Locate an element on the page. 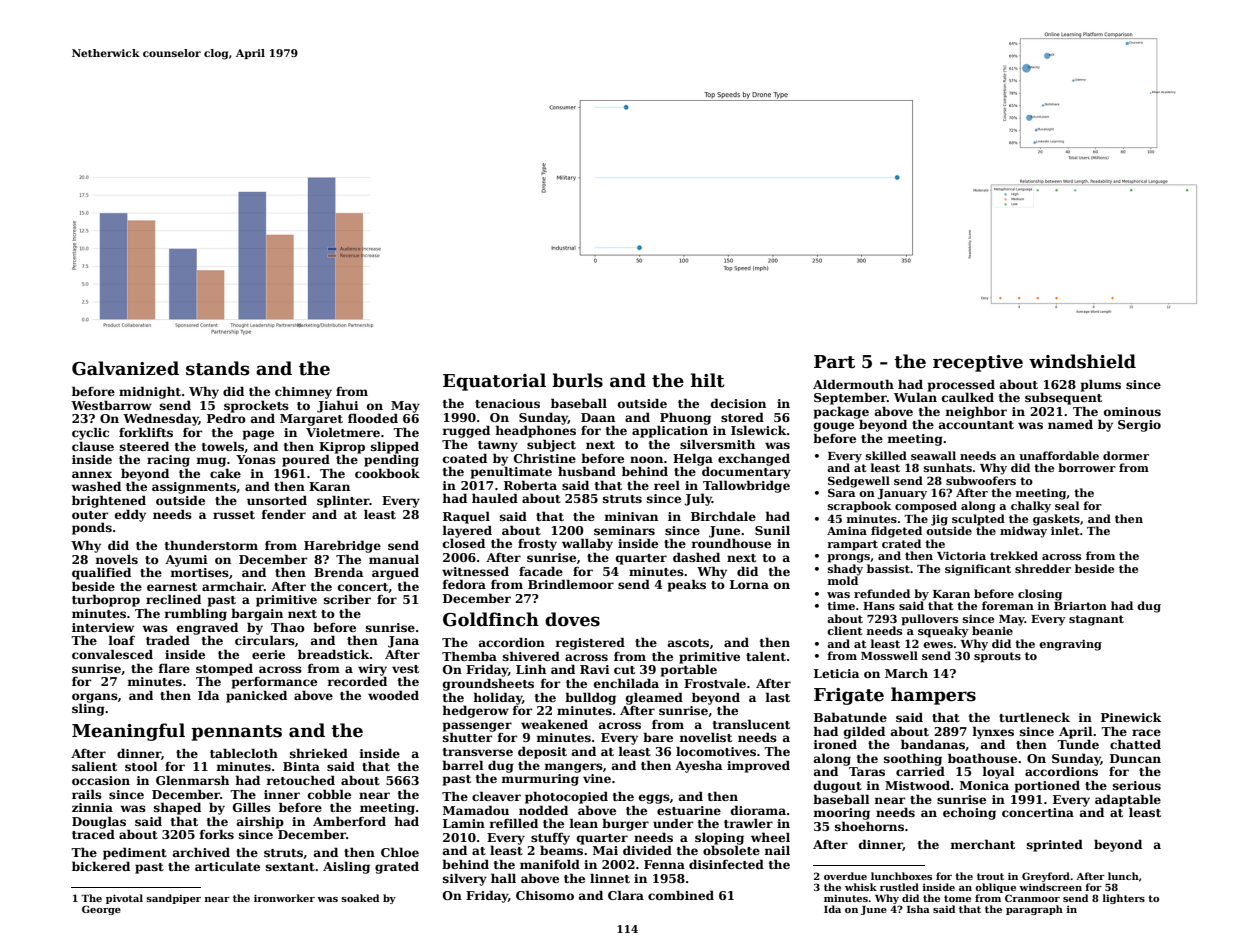  lynxes is located at coordinates (993, 732).
